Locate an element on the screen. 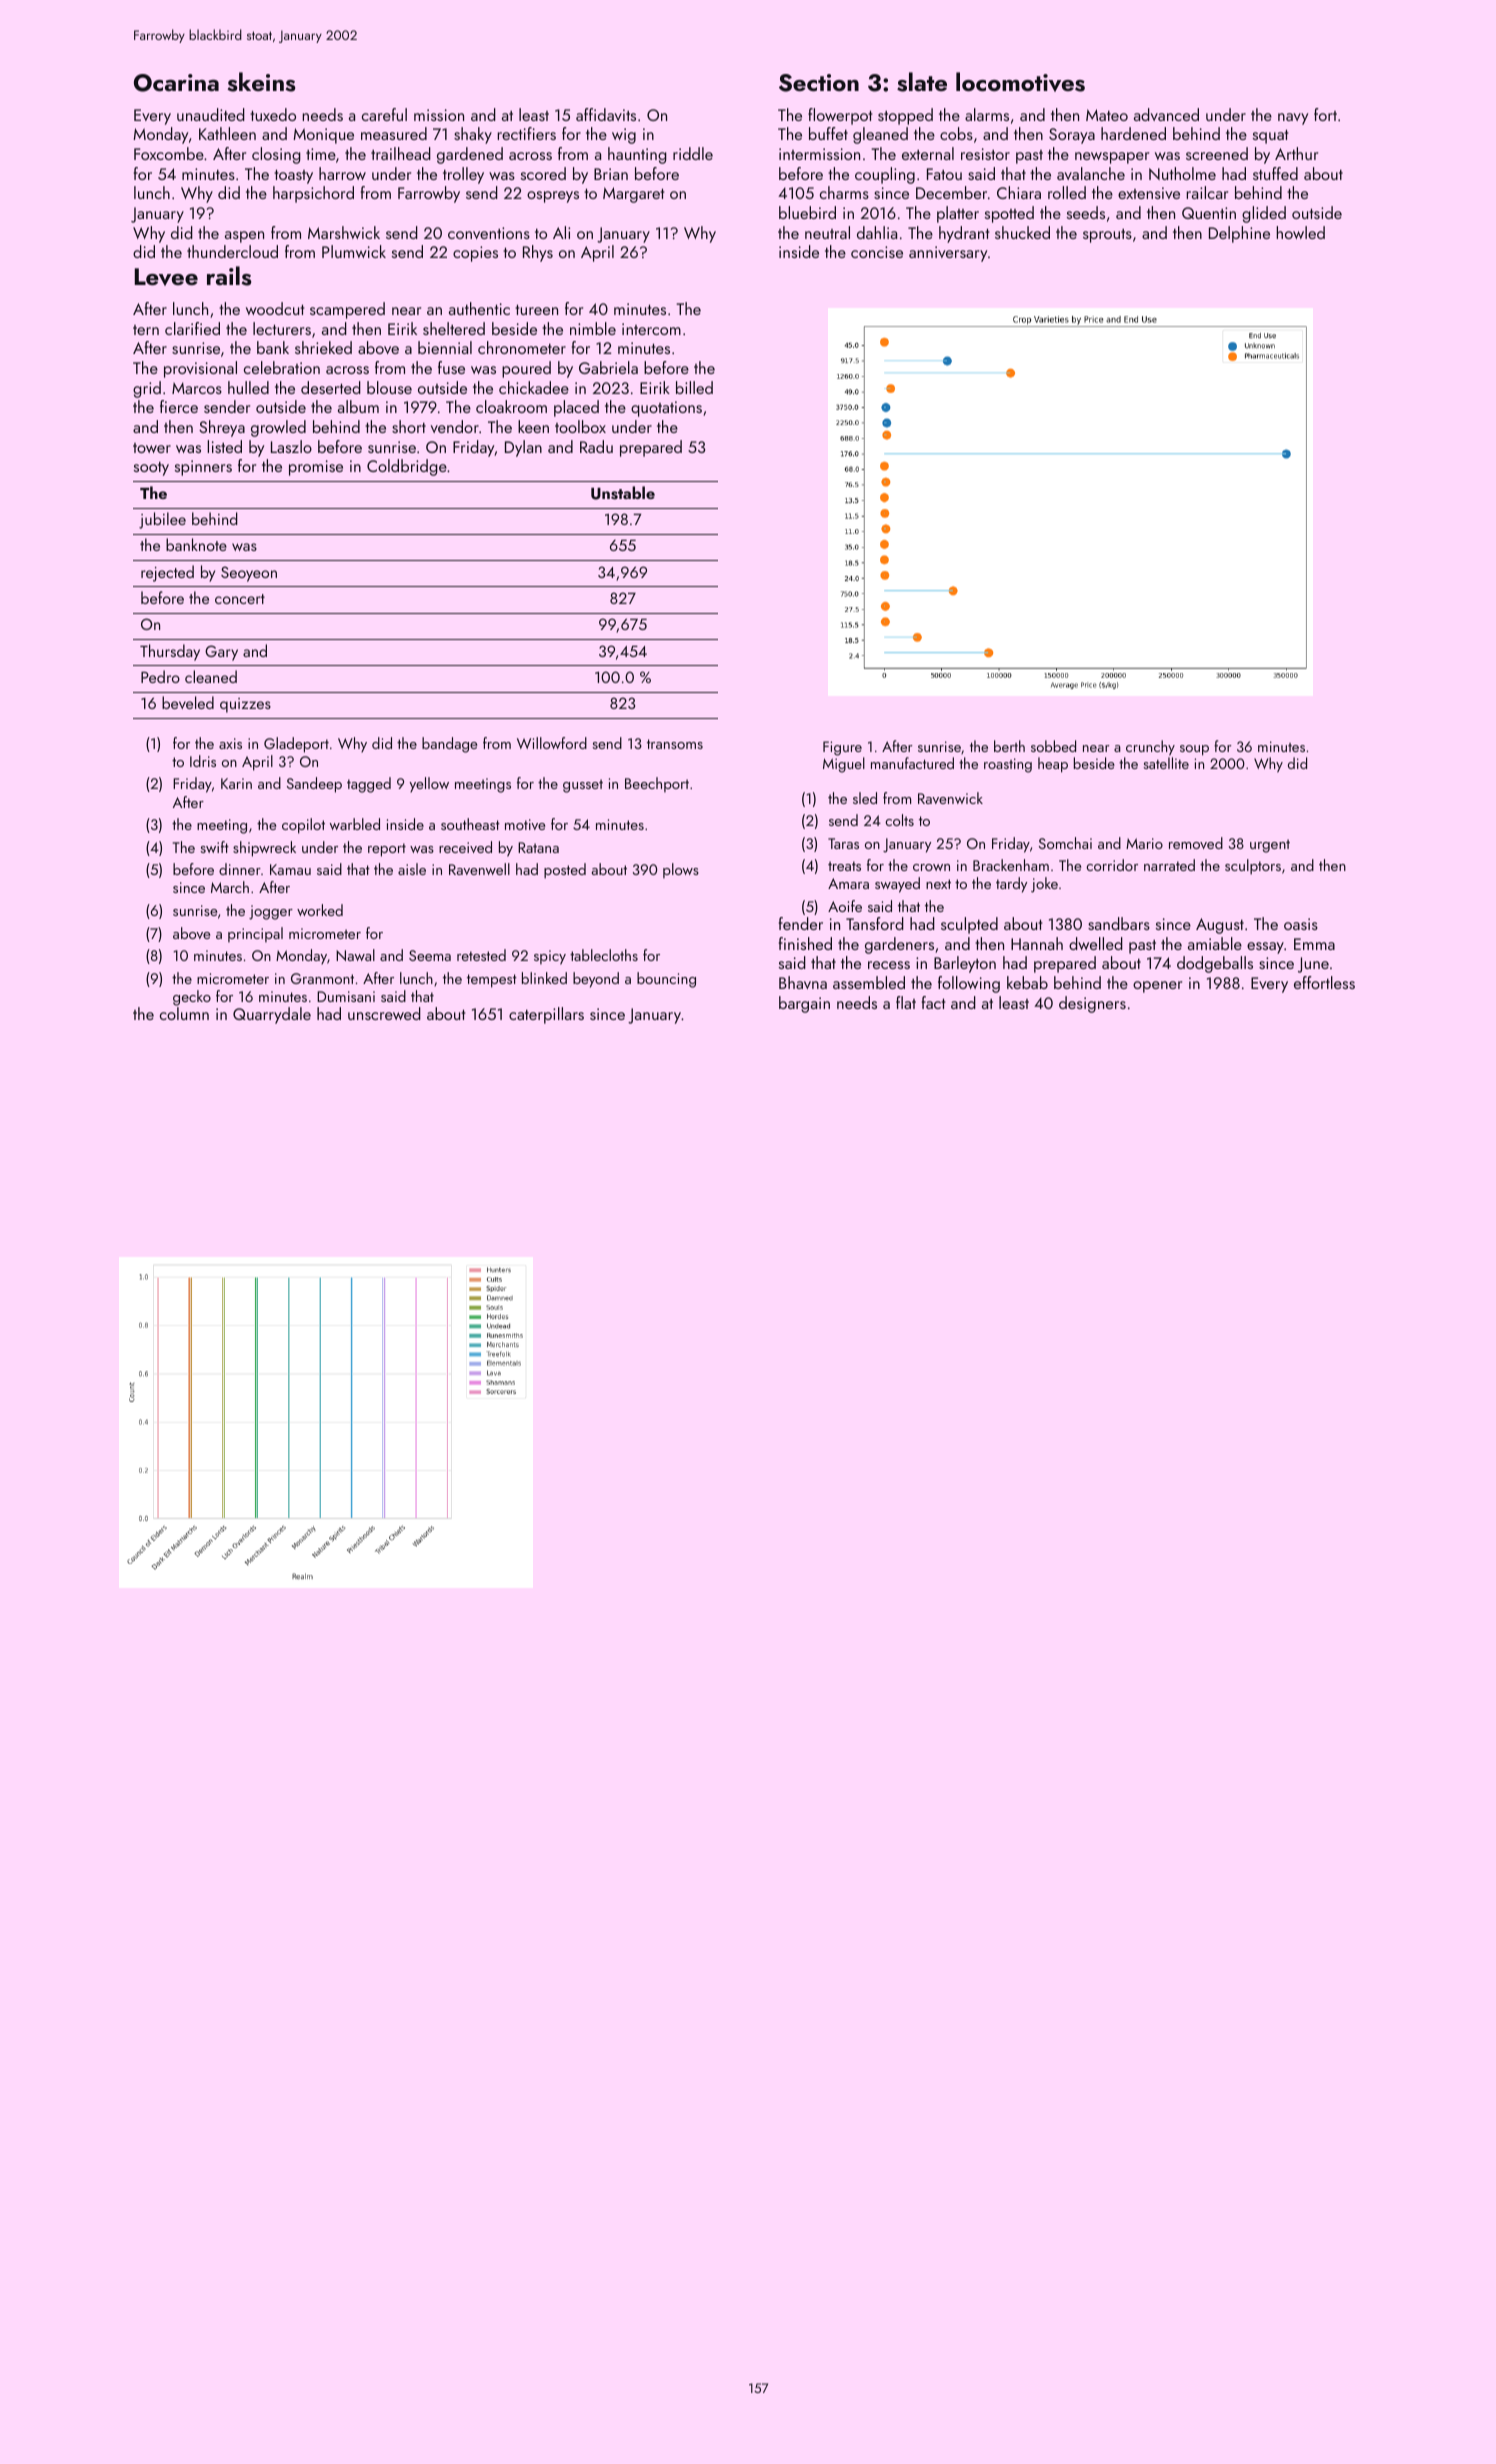  slate is located at coordinates (922, 82).
